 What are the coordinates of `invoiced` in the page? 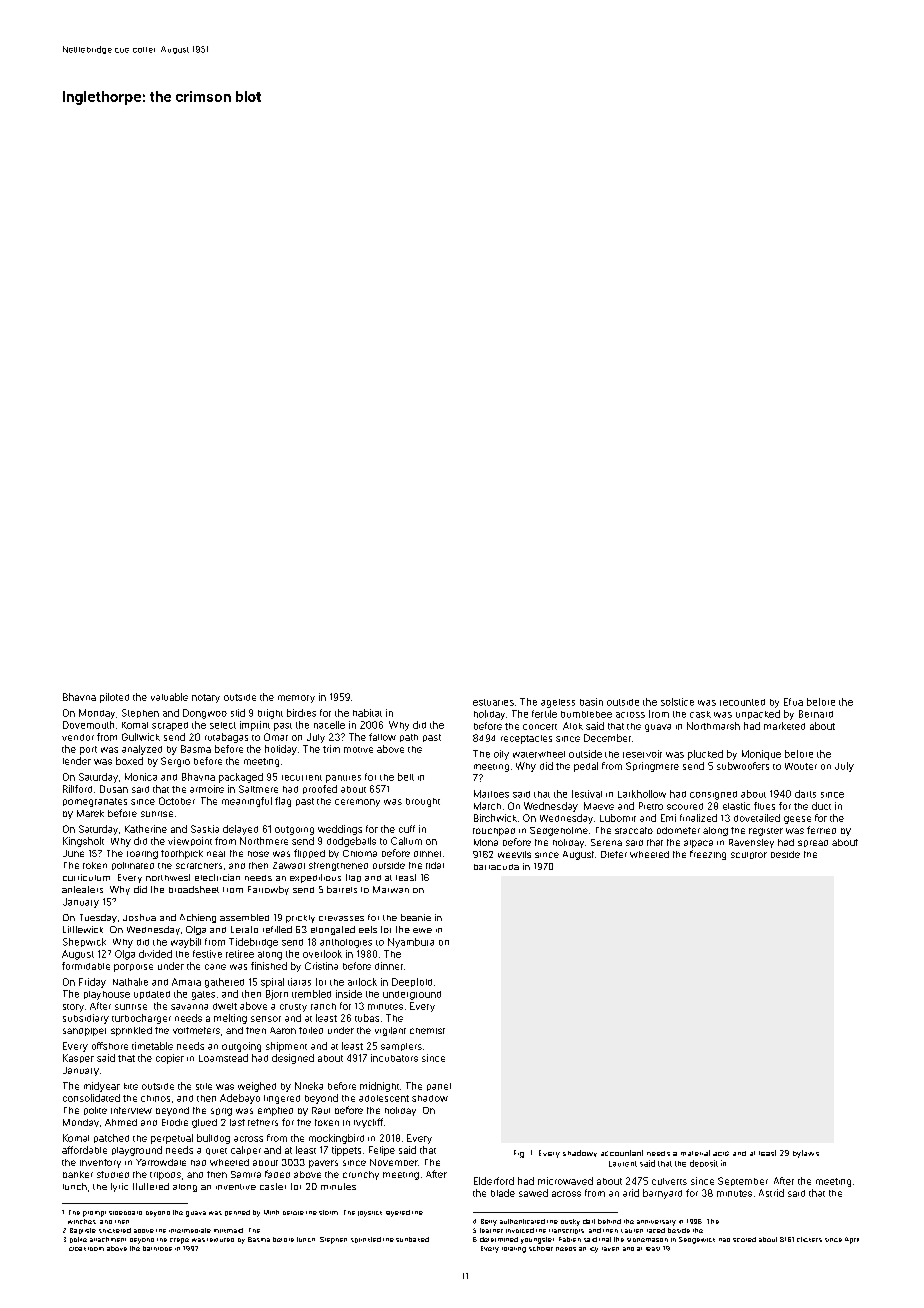 It's located at (520, 1230).
